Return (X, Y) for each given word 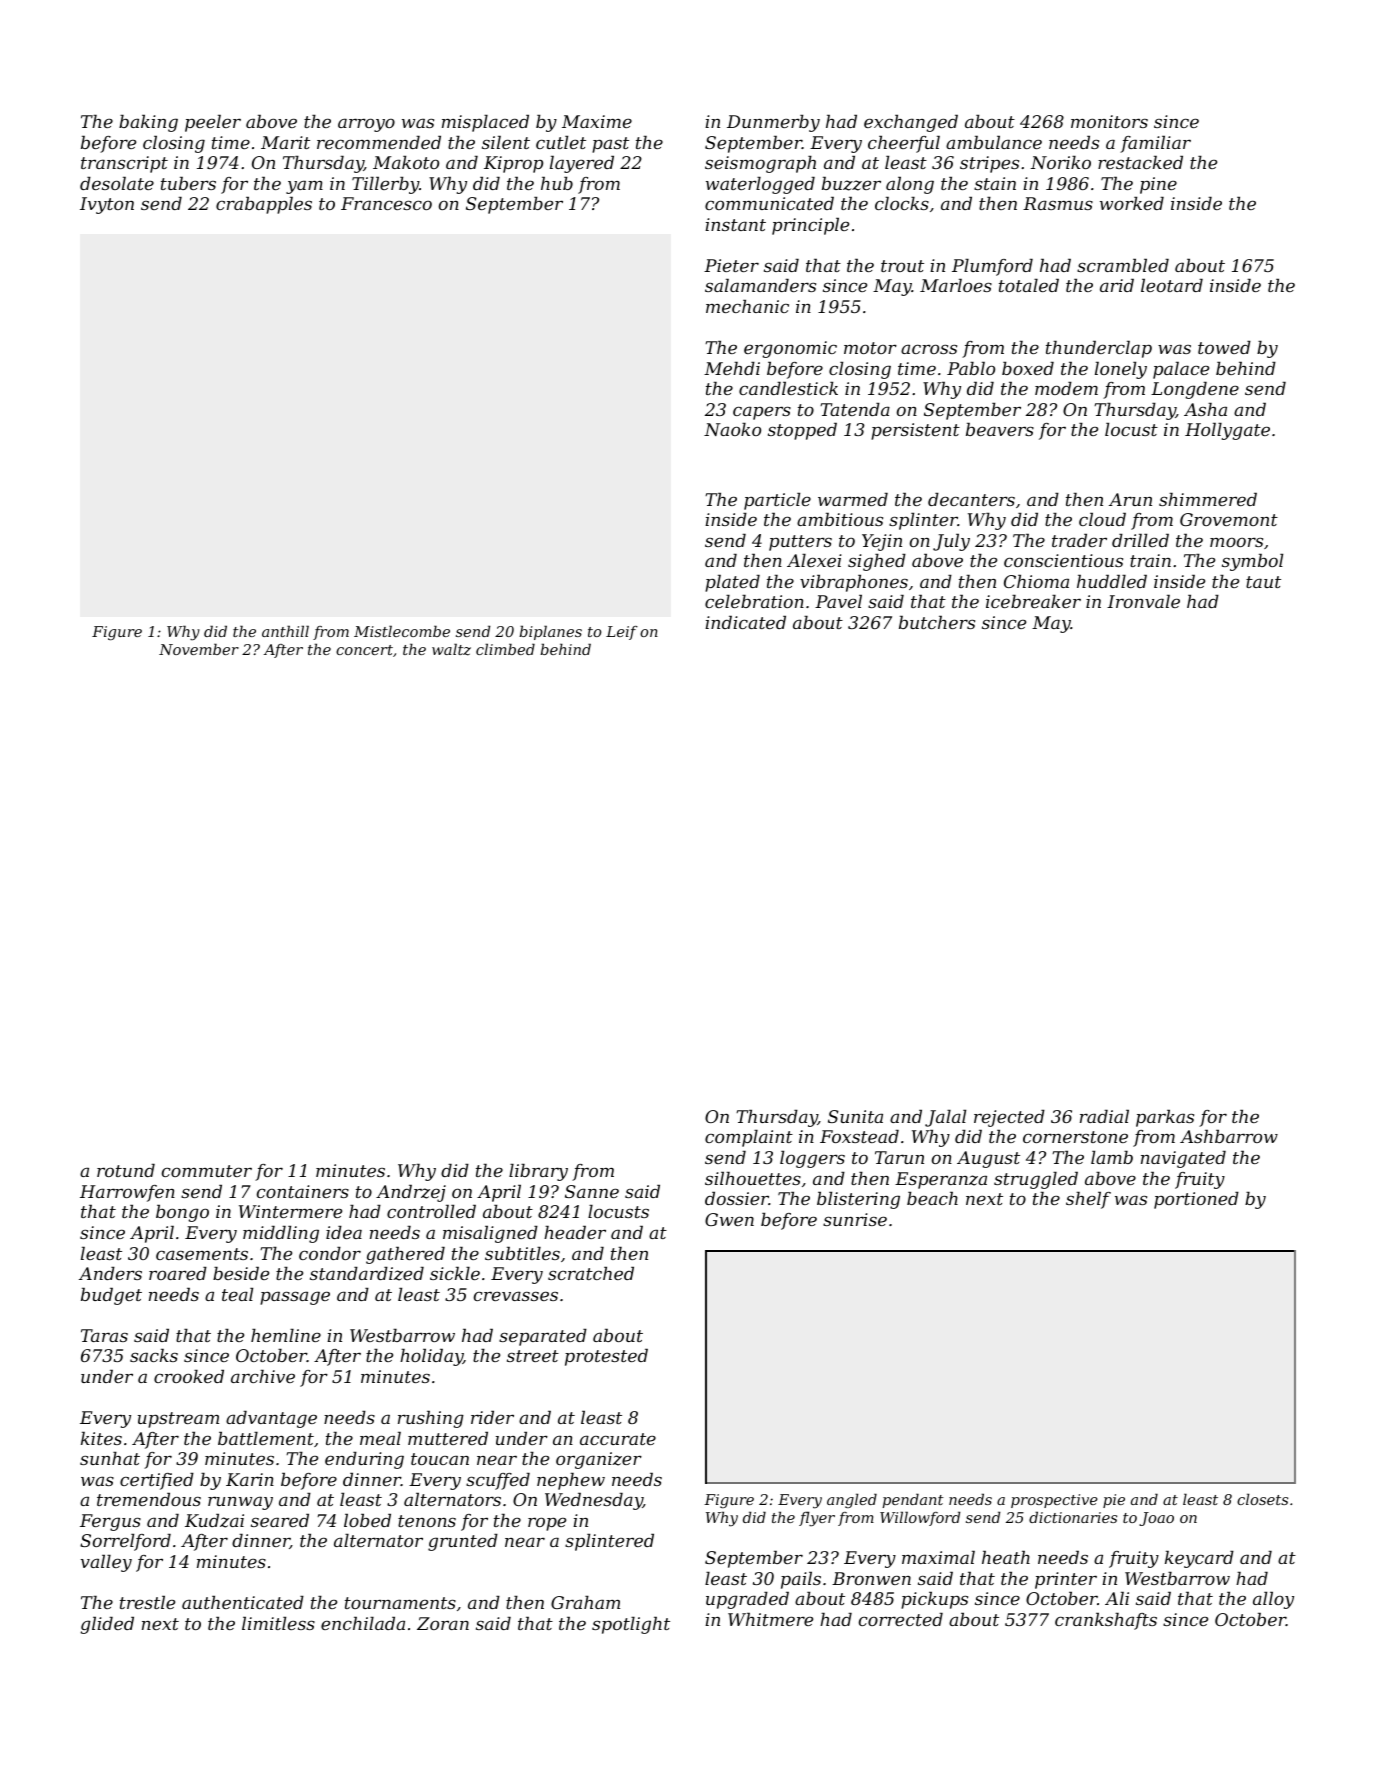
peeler (213, 123)
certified (157, 1481)
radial (1104, 1116)
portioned (1196, 1200)
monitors (1109, 121)
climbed (505, 649)
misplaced (485, 123)
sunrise (855, 1219)
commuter (207, 1171)
